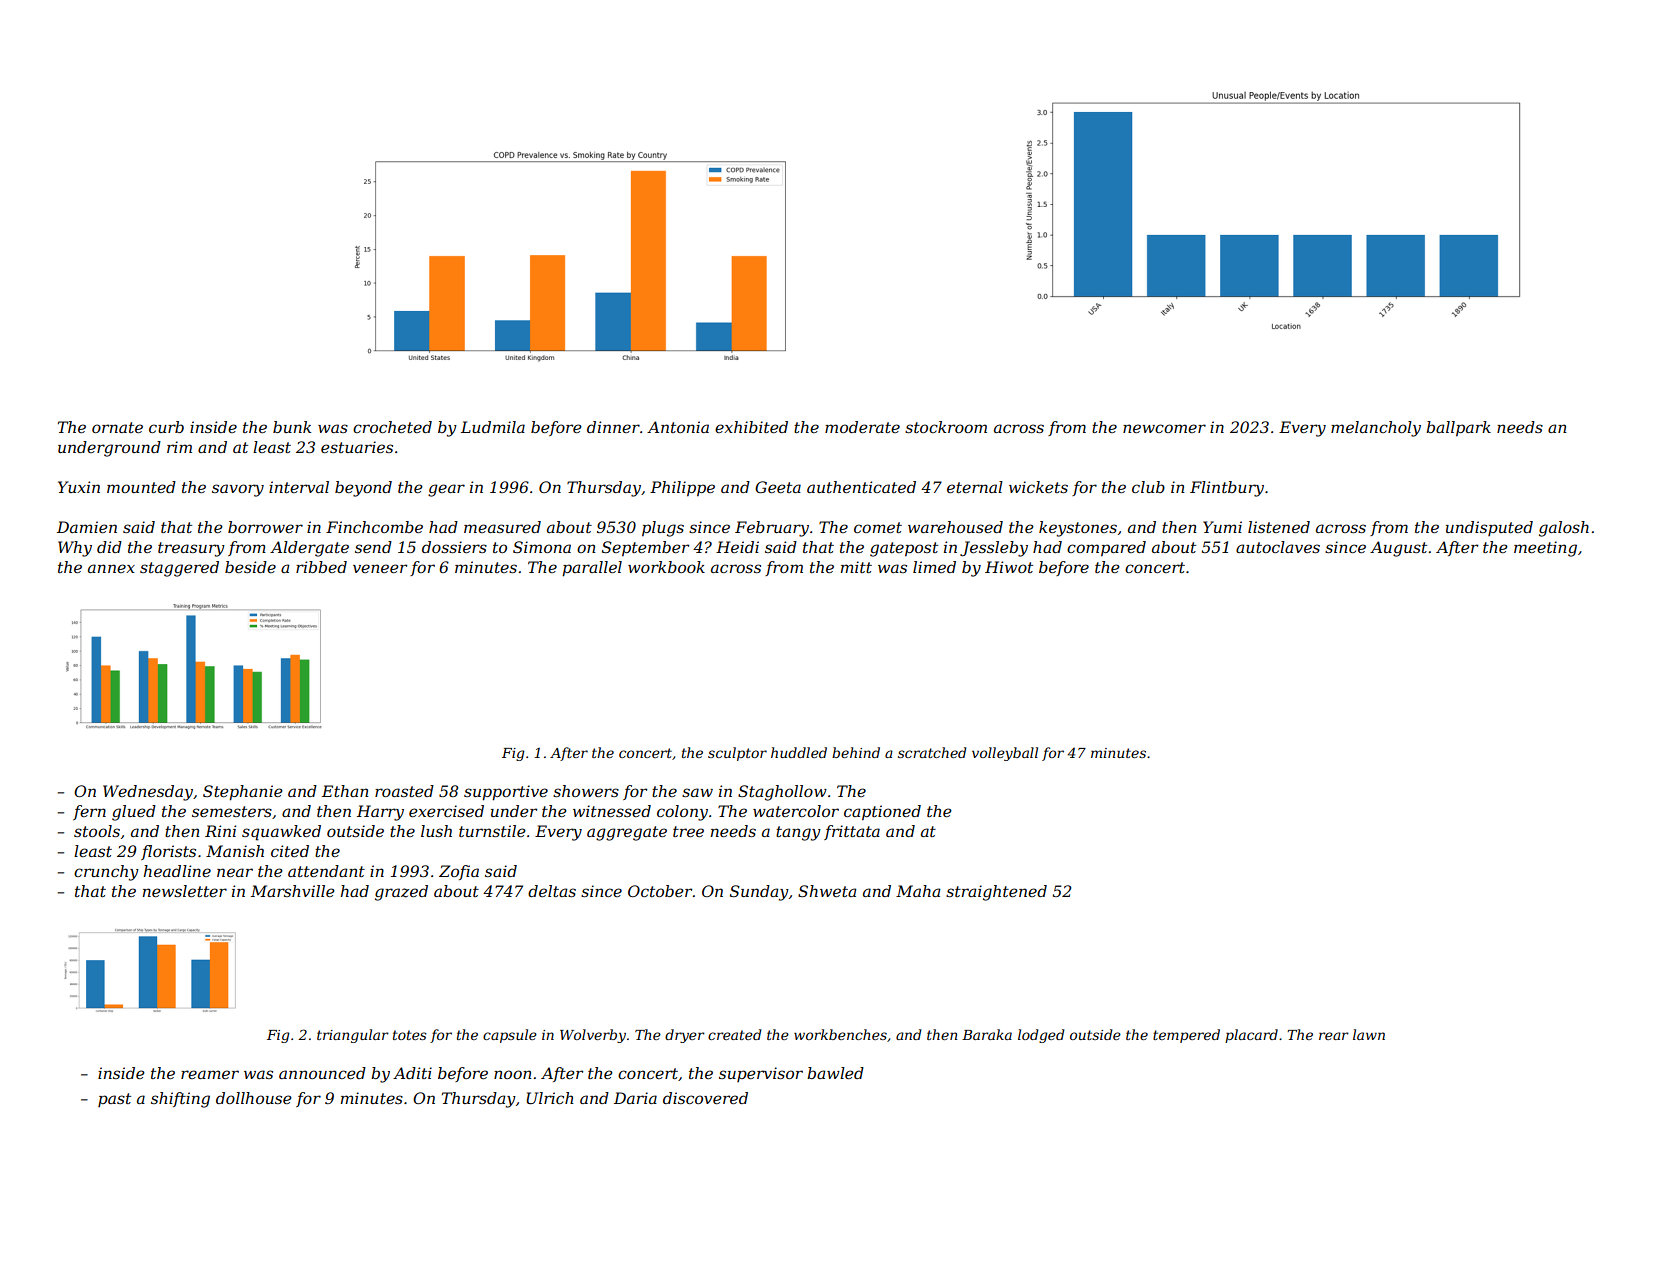  What do you see at coordinates (751, 427) in the document?
I see `exhibited` at bounding box center [751, 427].
